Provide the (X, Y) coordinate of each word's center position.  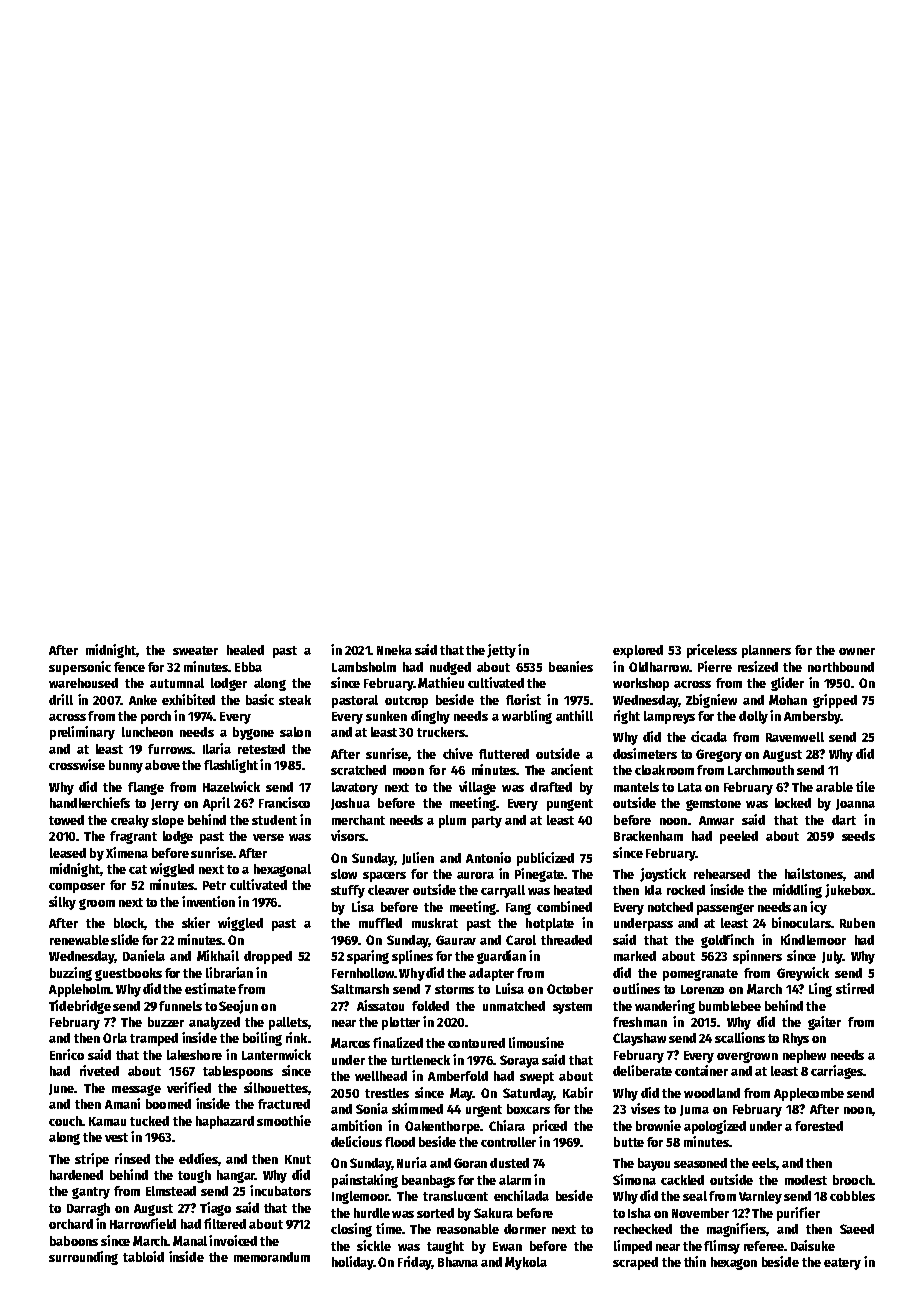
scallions (740, 1037)
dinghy (430, 717)
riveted (99, 1070)
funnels (180, 1006)
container (701, 1070)
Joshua (350, 804)
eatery (842, 1264)
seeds (858, 836)
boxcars (528, 1109)
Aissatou (380, 1005)
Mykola (526, 1263)
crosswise (77, 764)
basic (260, 699)
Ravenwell (795, 737)
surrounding (83, 1258)
